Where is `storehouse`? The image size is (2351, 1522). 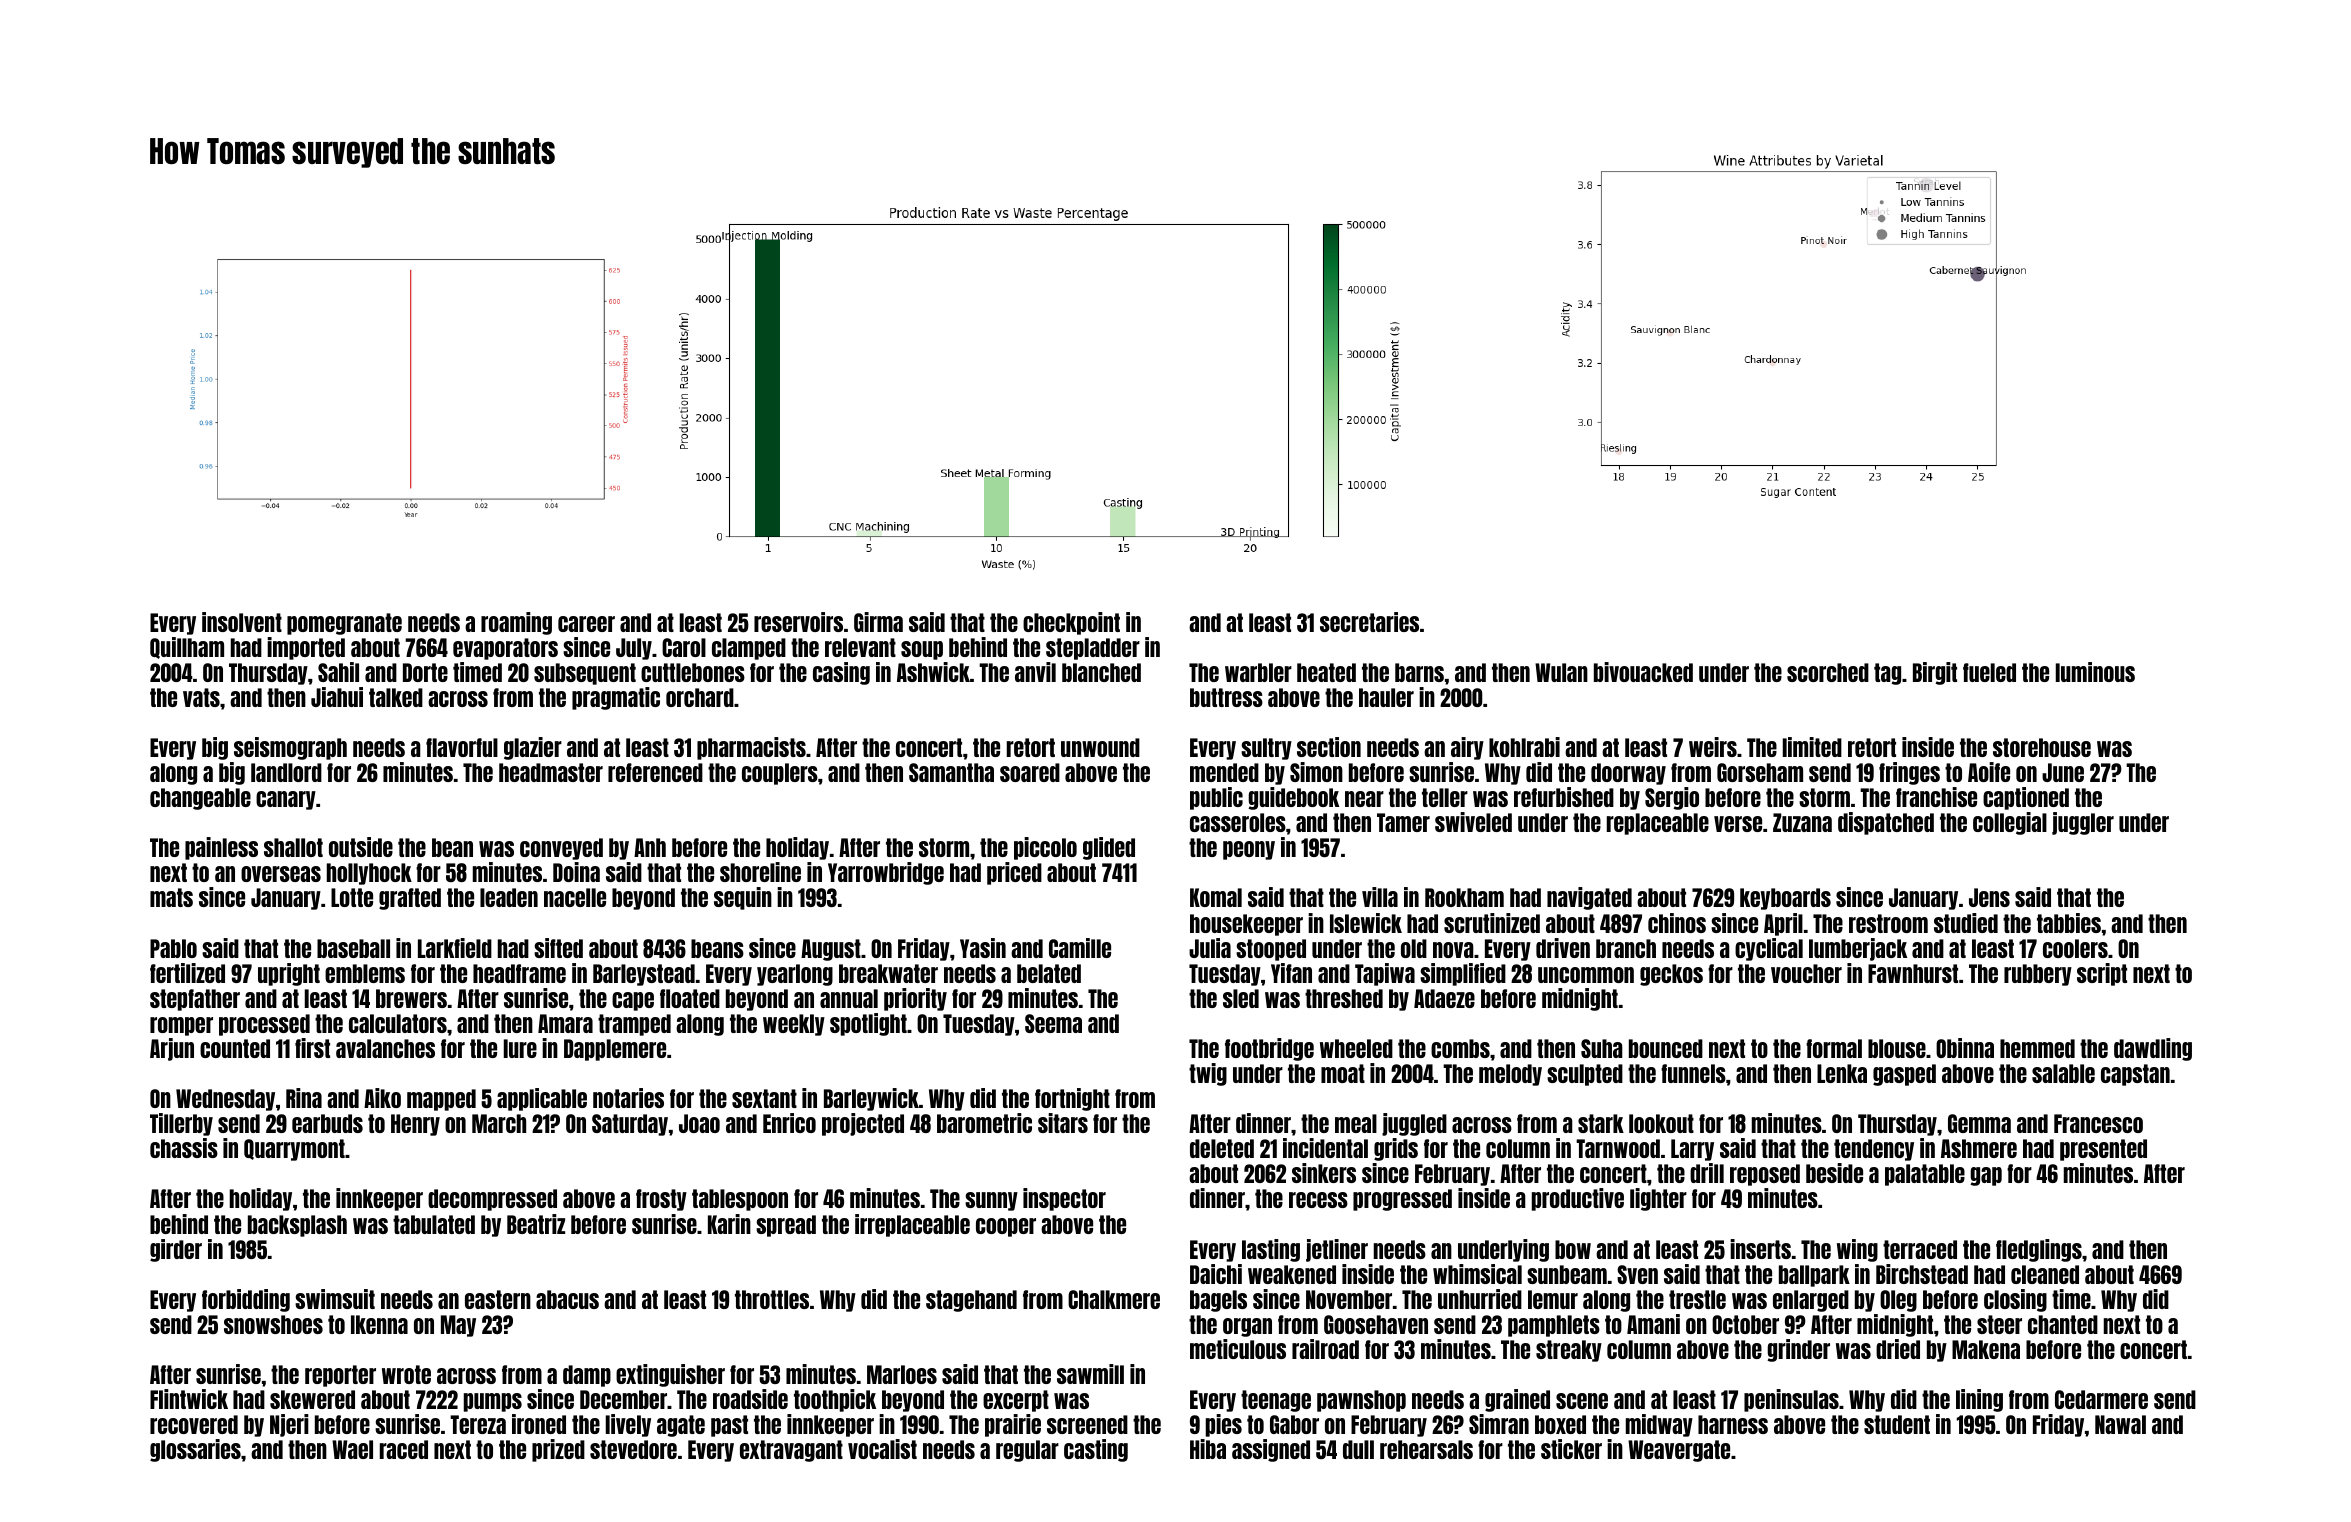
storehouse is located at coordinates (2042, 747).
